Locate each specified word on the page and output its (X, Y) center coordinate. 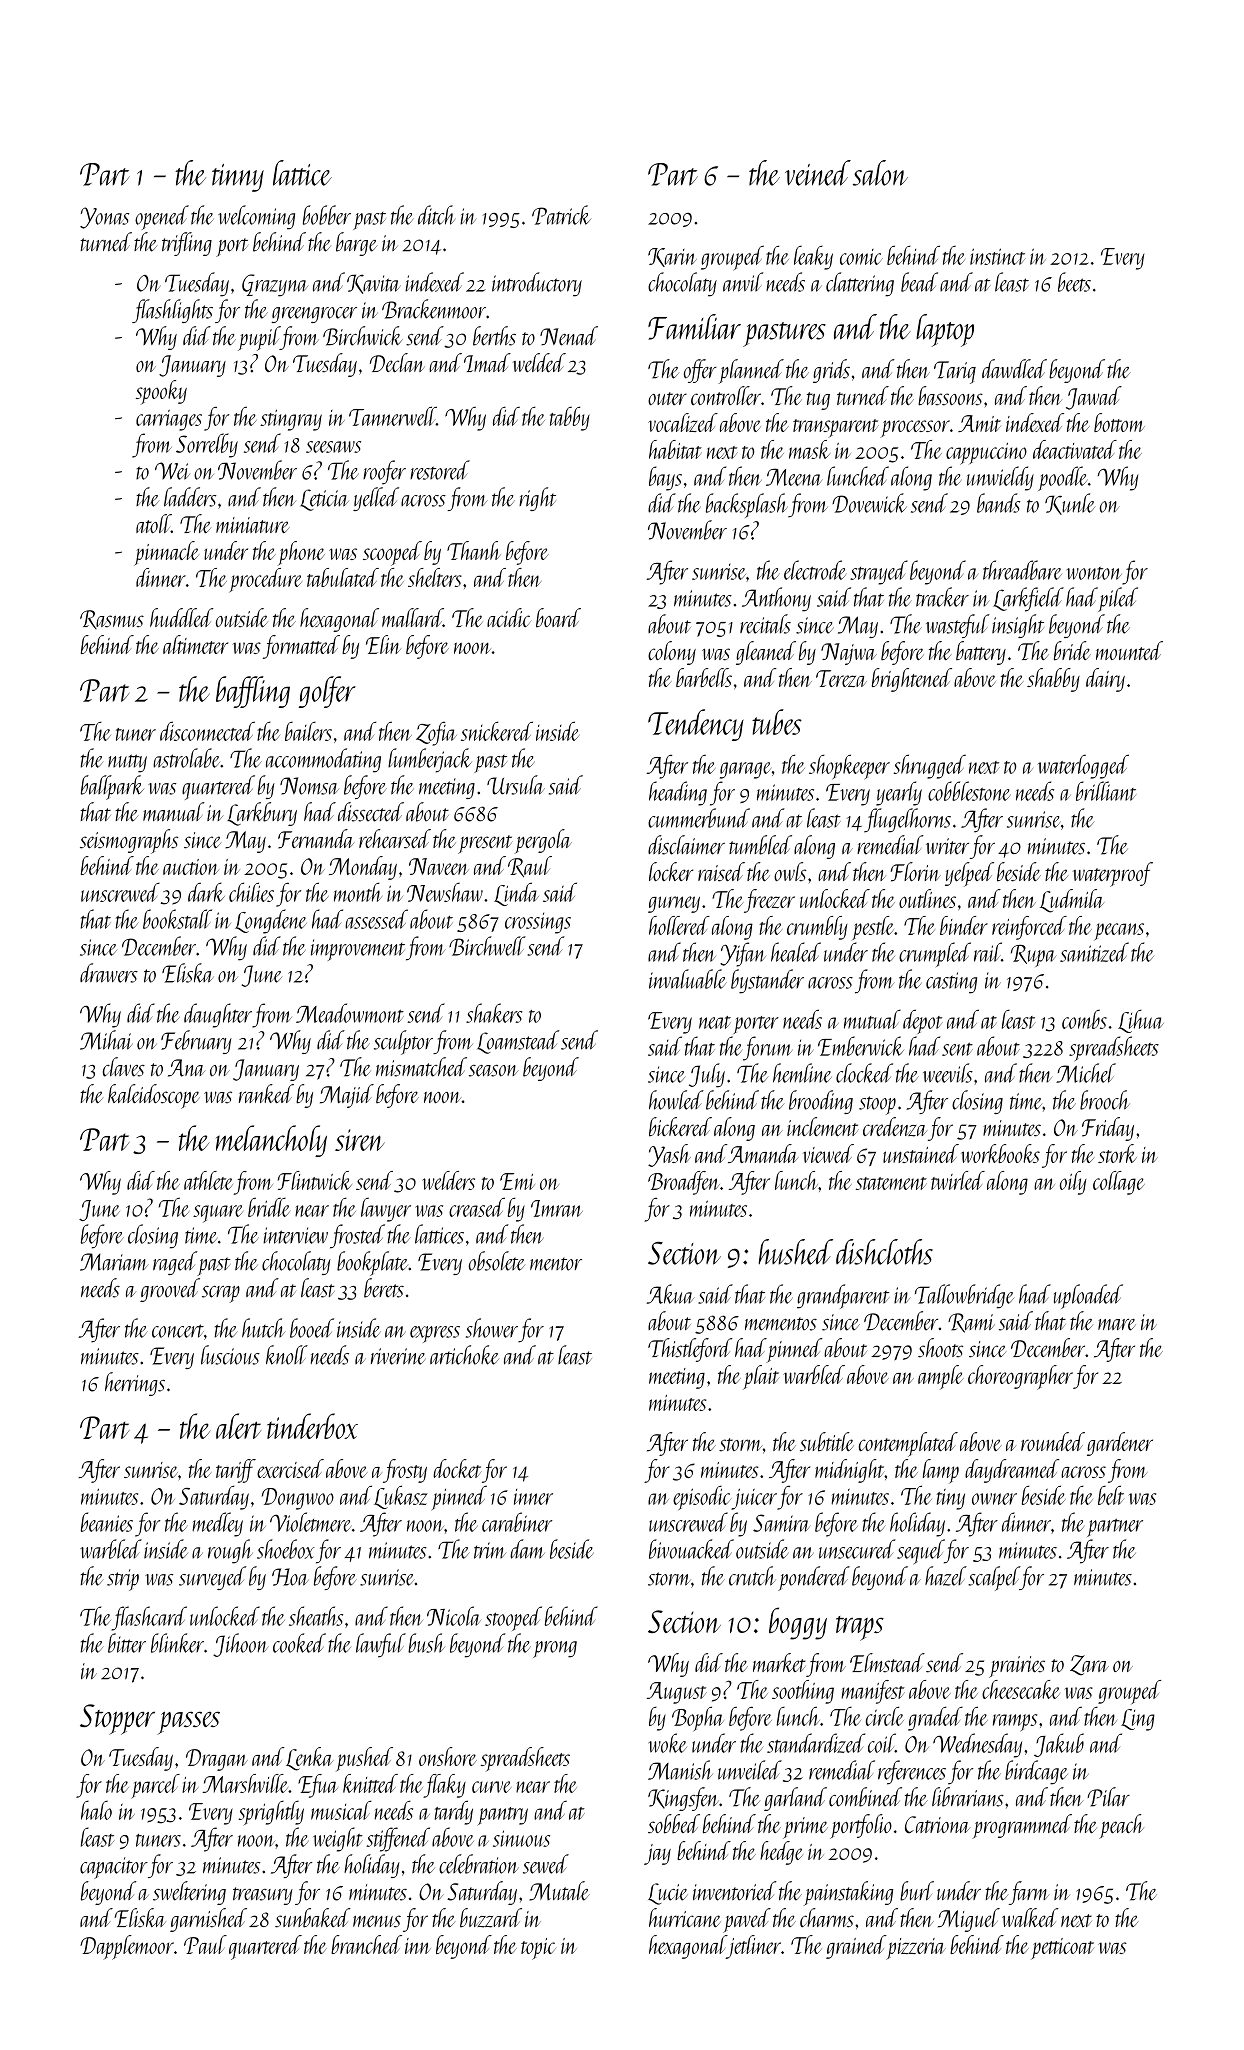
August (677, 1693)
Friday (1108, 1129)
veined (818, 173)
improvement (358, 950)
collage (1119, 1183)
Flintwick (315, 1180)
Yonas (104, 218)
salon (880, 173)
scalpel (994, 1578)
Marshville (245, 1783)
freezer (769, 901)
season (494, 1071)
